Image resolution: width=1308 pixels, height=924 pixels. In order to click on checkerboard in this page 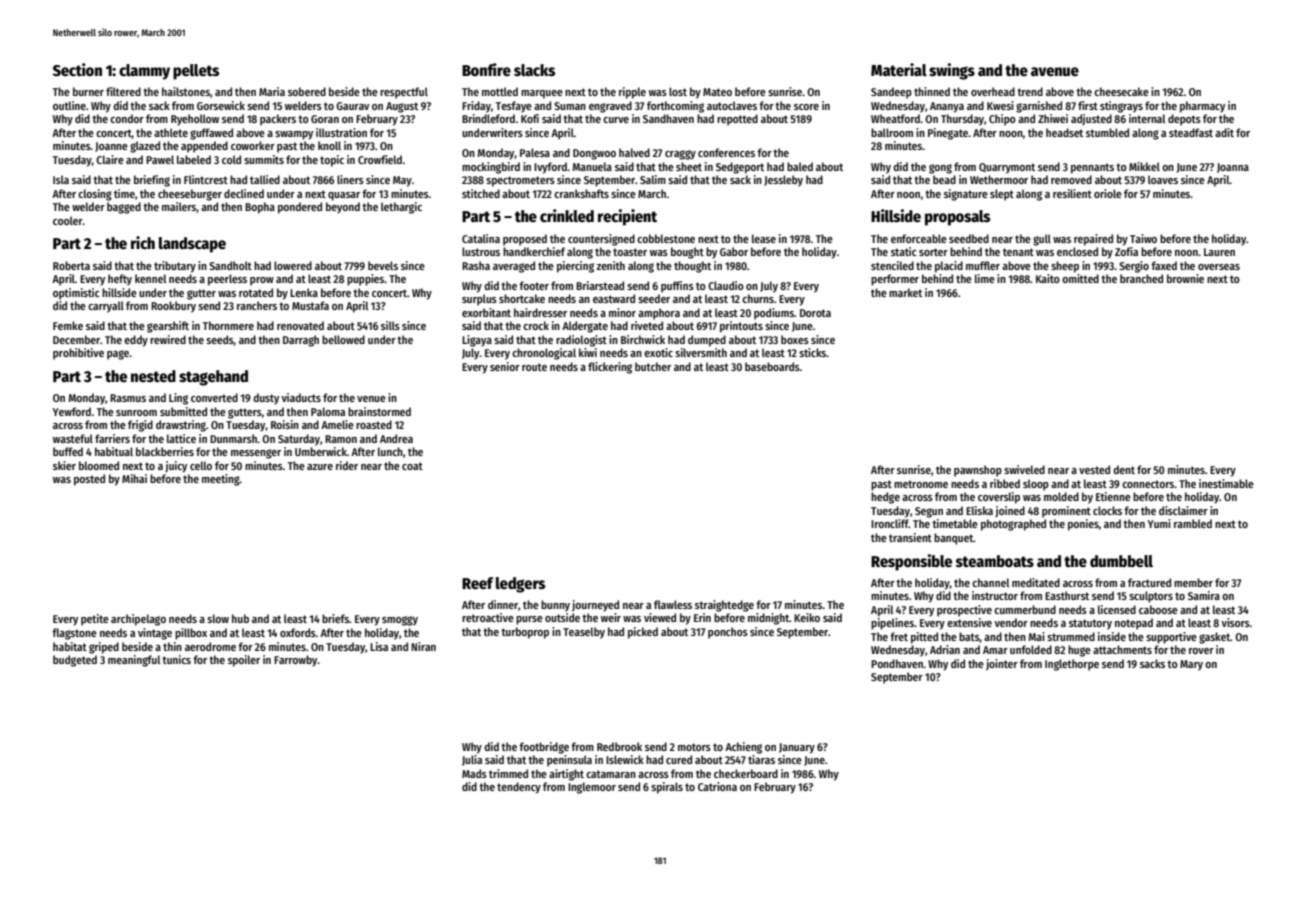, I will do `click(746, 773)`.
